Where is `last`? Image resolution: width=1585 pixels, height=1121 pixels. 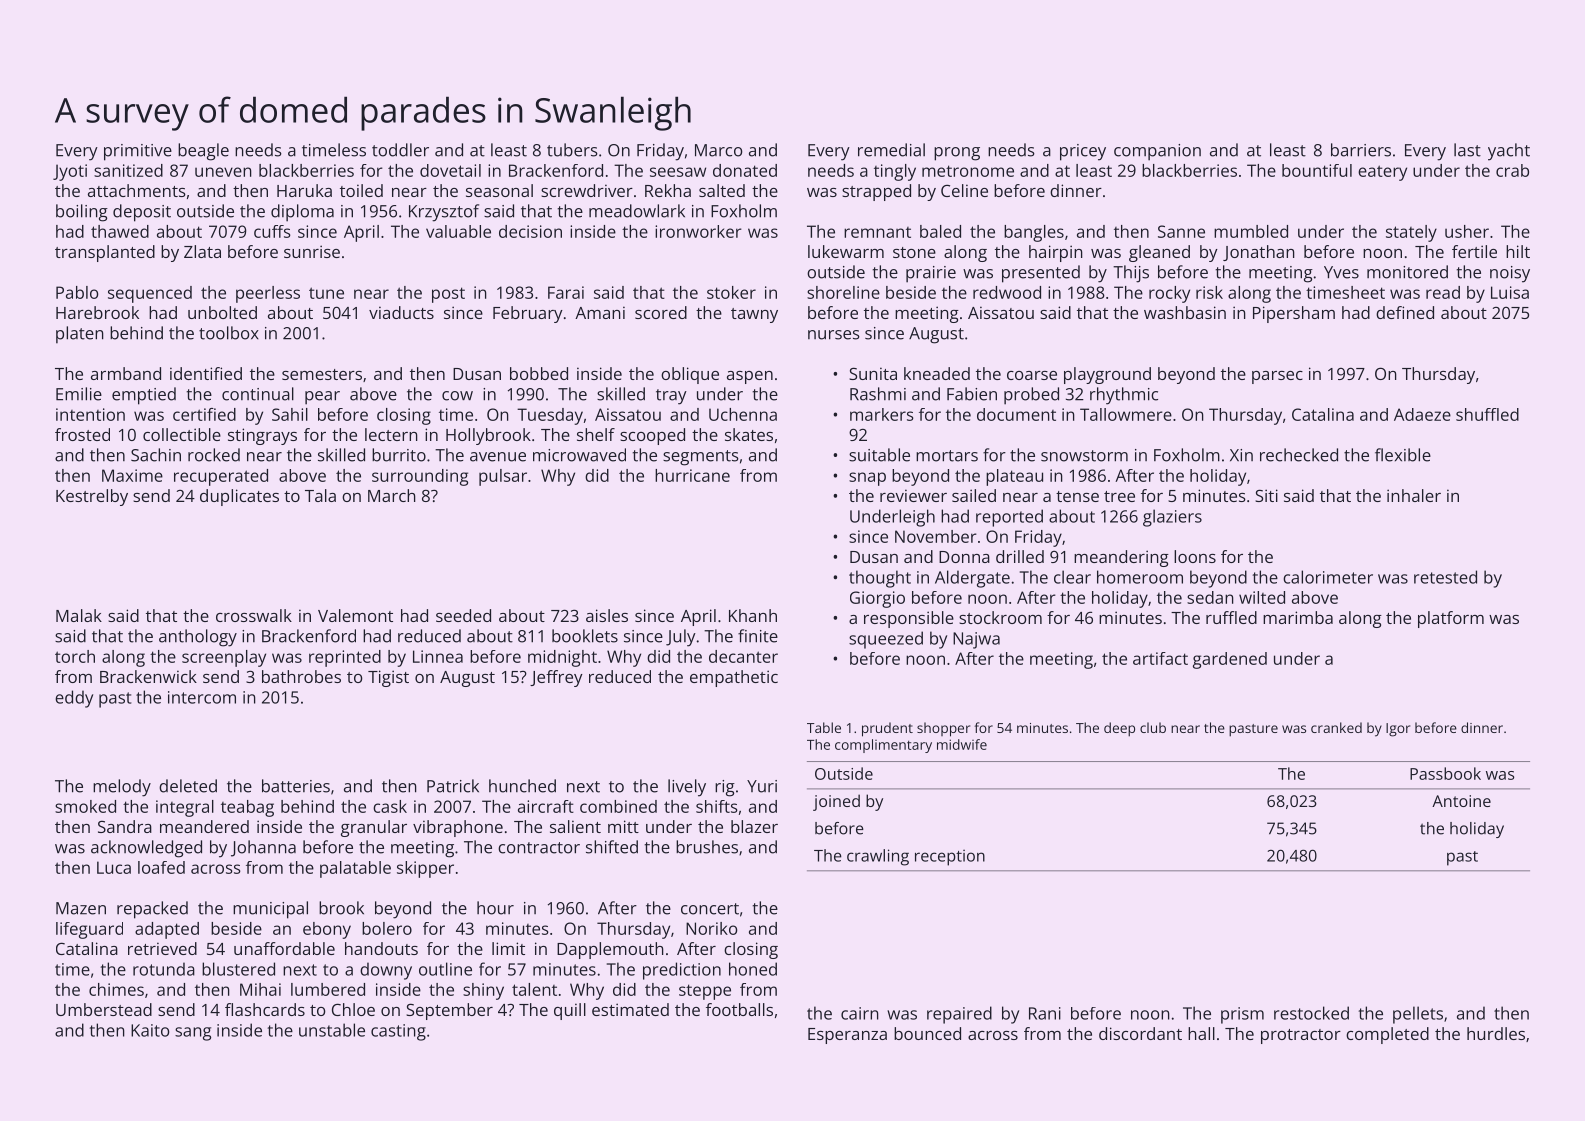 last is located at coordinates (1467, 150).
